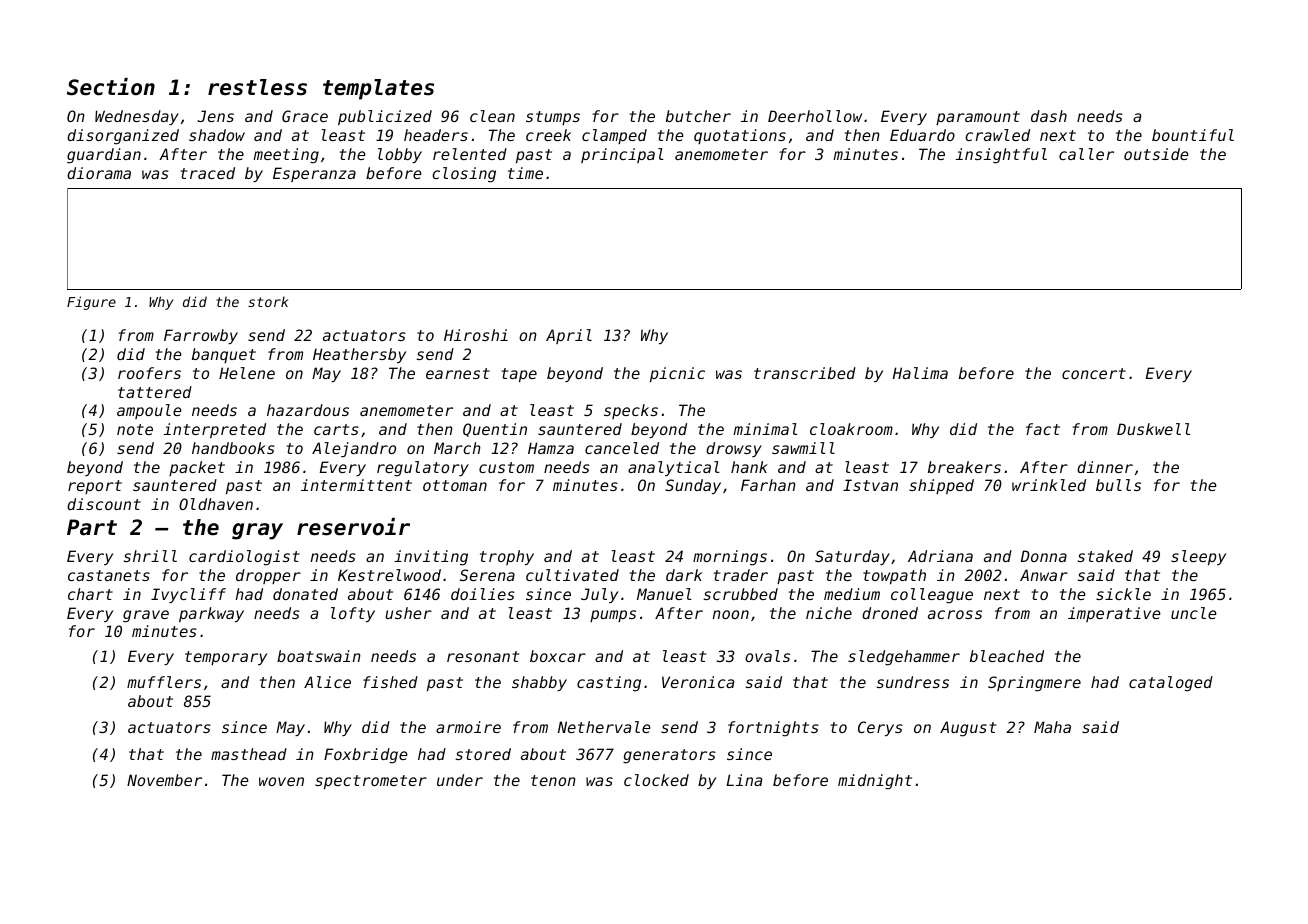 This screenshot has width=1308, height=924. What do you see at coordinates (390, 682) in the screenshot?
I see `fished` at bounding box center [390, 682].
